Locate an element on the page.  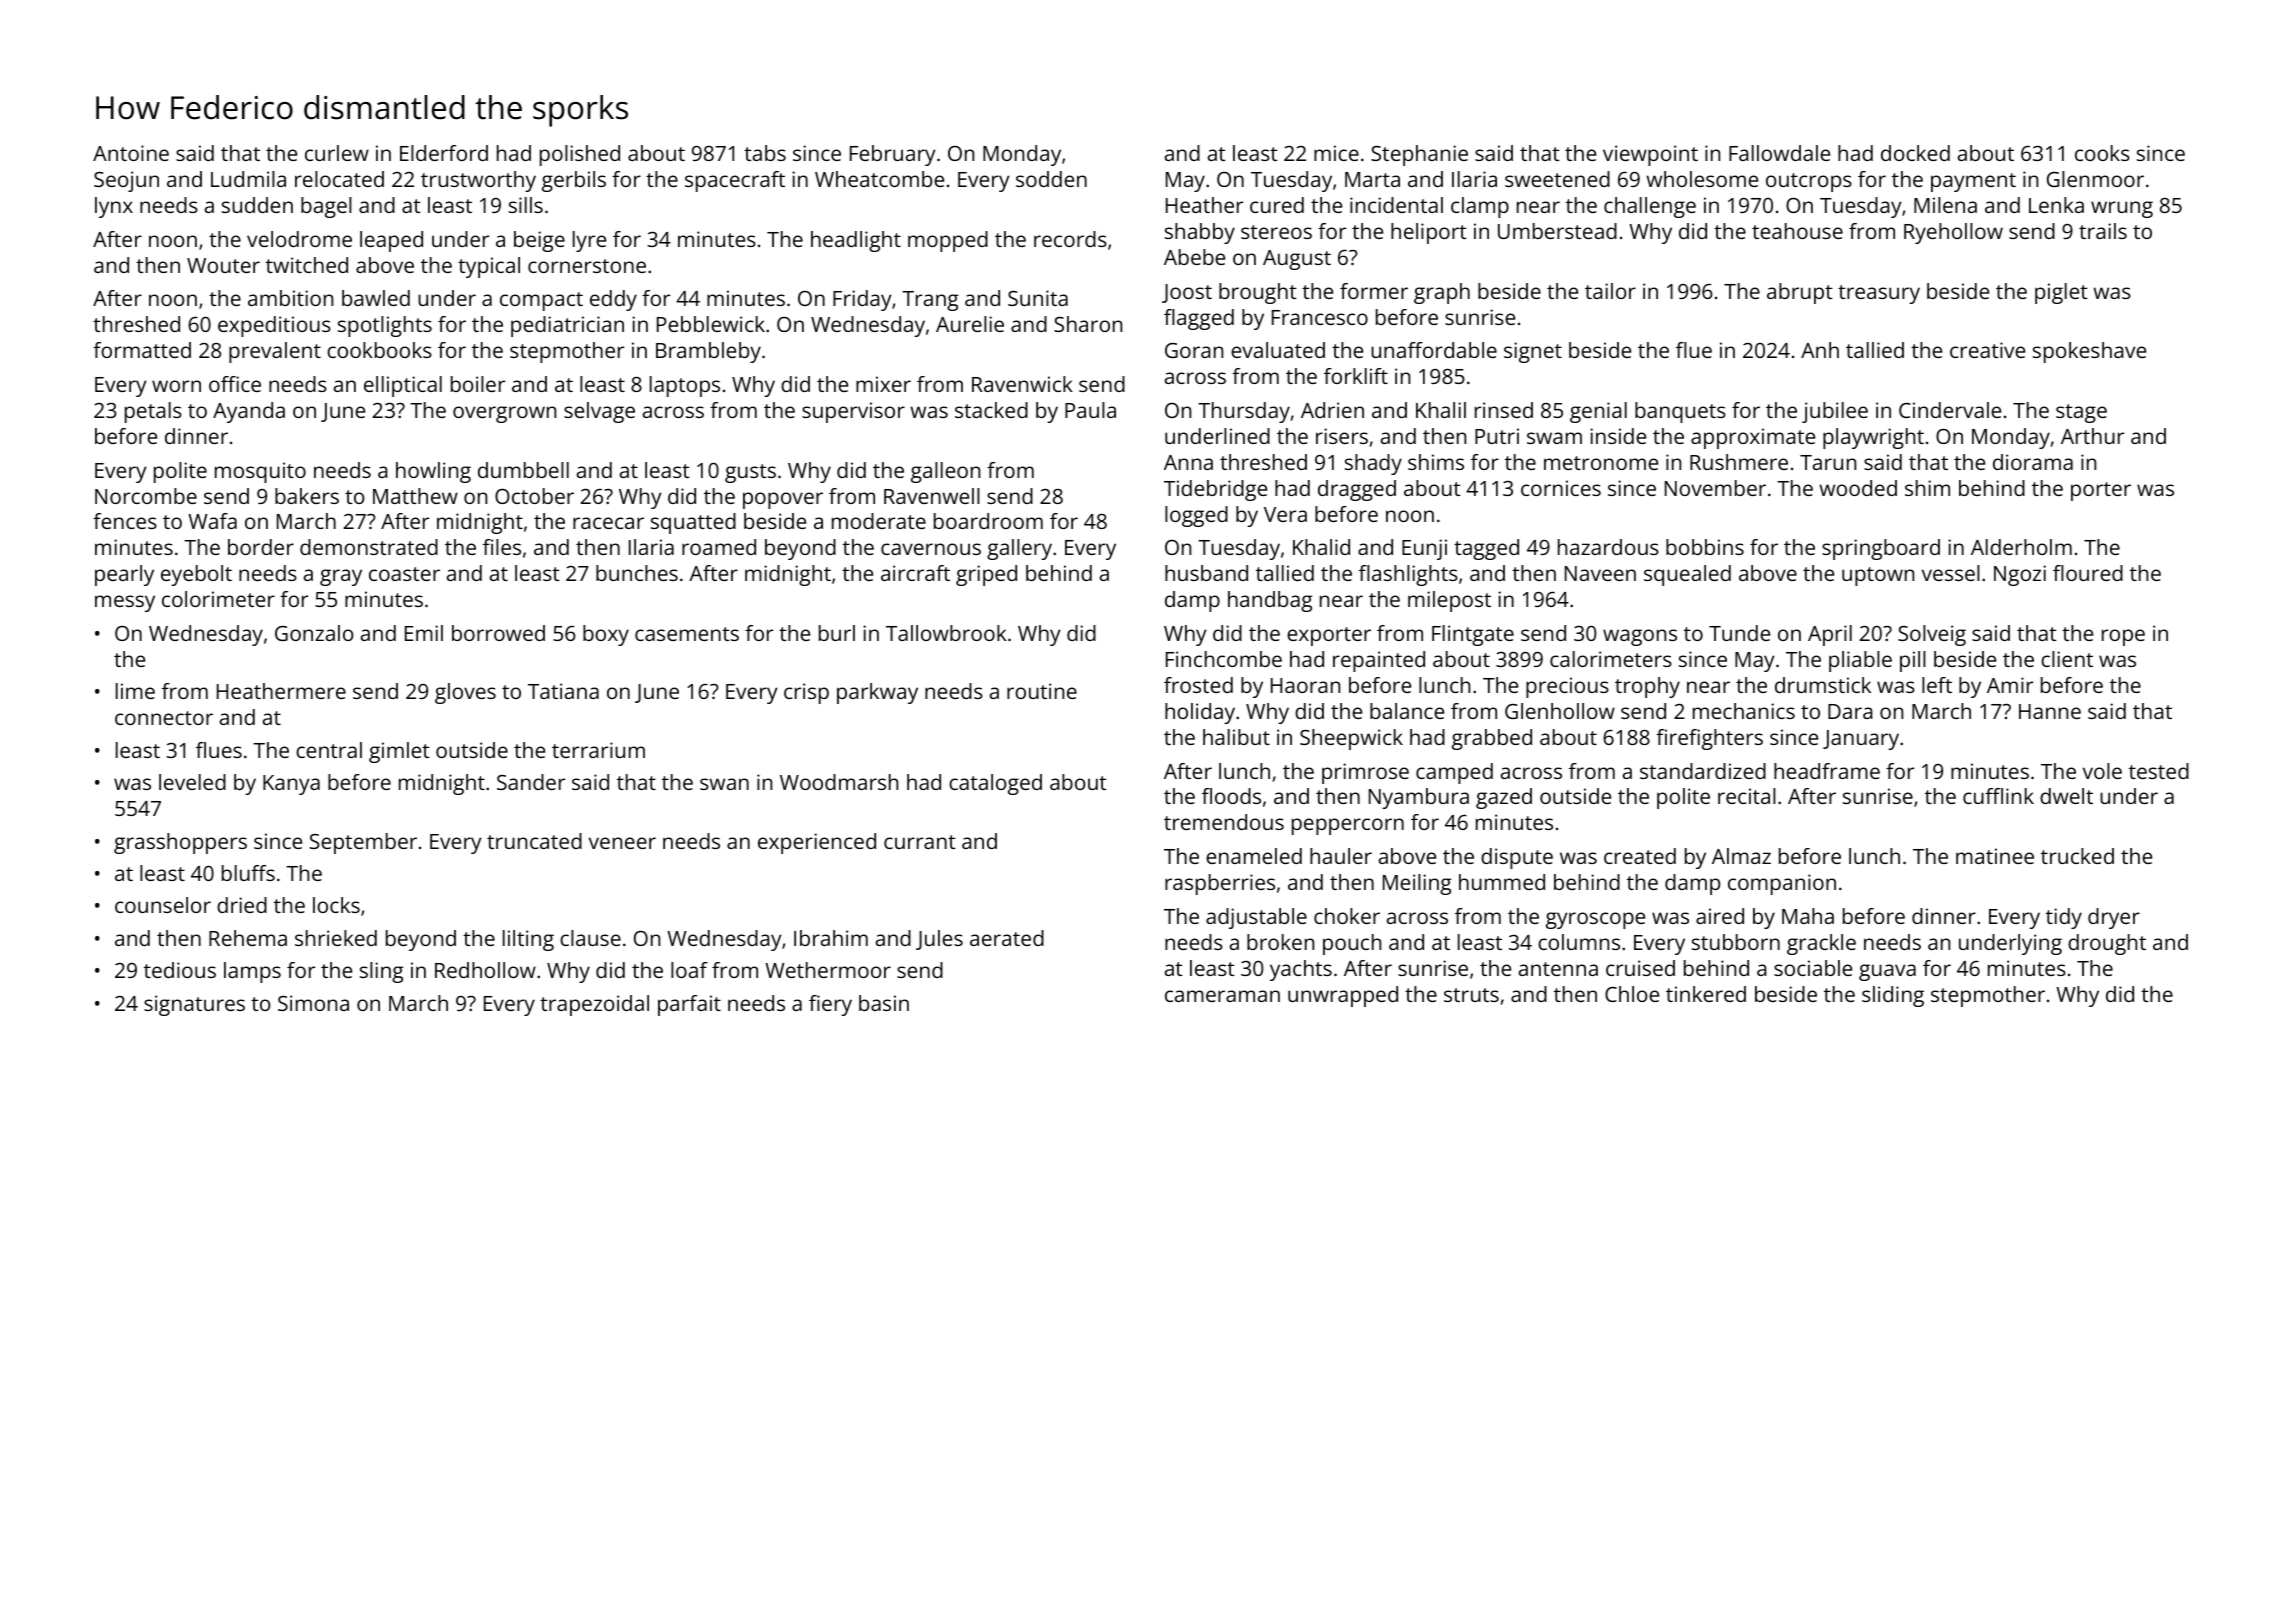
drought is located at coordinates (2107, 944).
